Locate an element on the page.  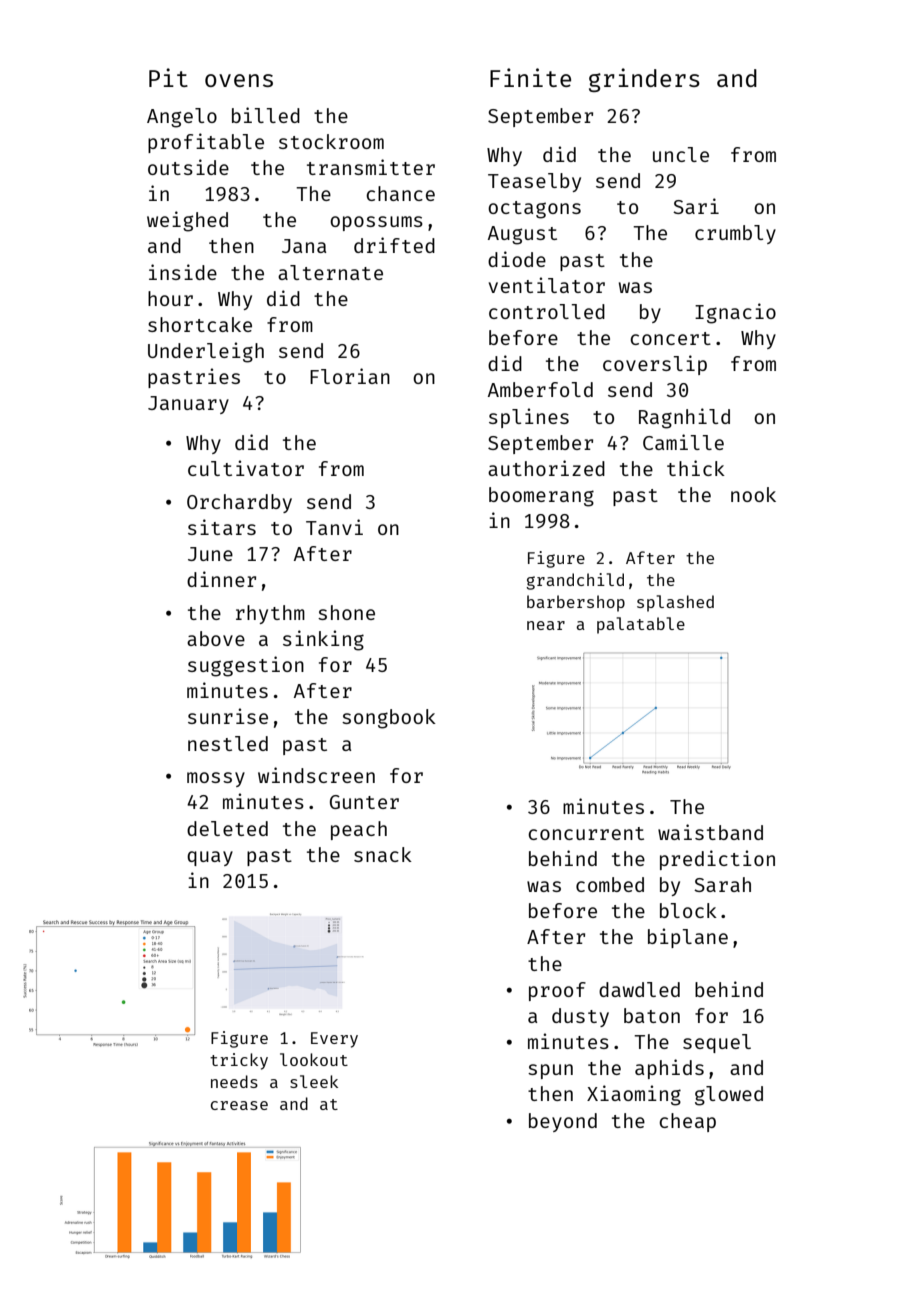
palatable is located at coordinates (641, 625).
